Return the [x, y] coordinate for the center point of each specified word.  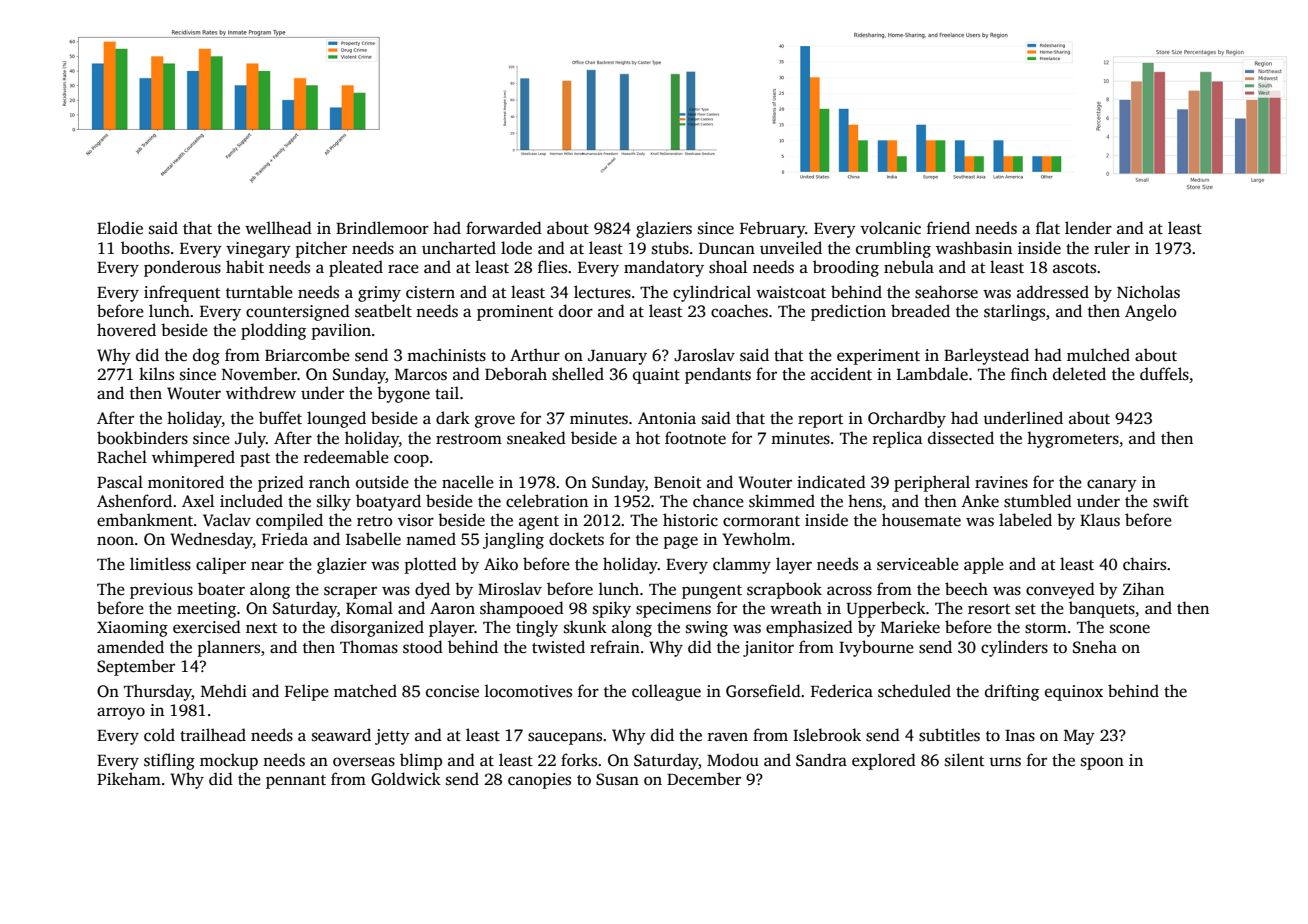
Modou [733, 760]
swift [1171, 501]
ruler [1112, 248]
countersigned [298, 312]
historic [690, 520]
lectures [602, 292]
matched [365, 691]
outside [382, 482]
